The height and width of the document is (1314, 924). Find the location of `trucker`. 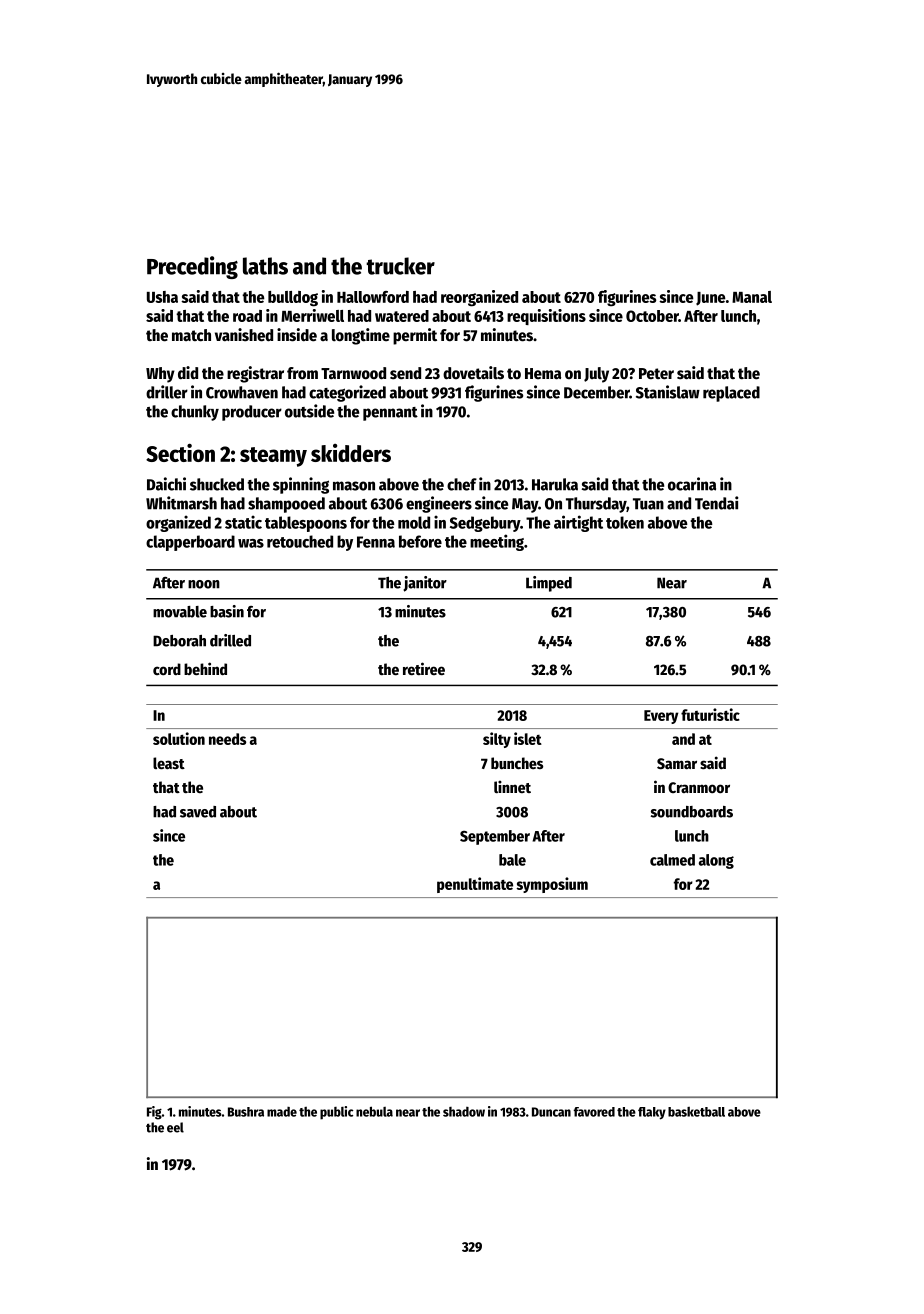

trucker is located at coordinates (400, 266).
